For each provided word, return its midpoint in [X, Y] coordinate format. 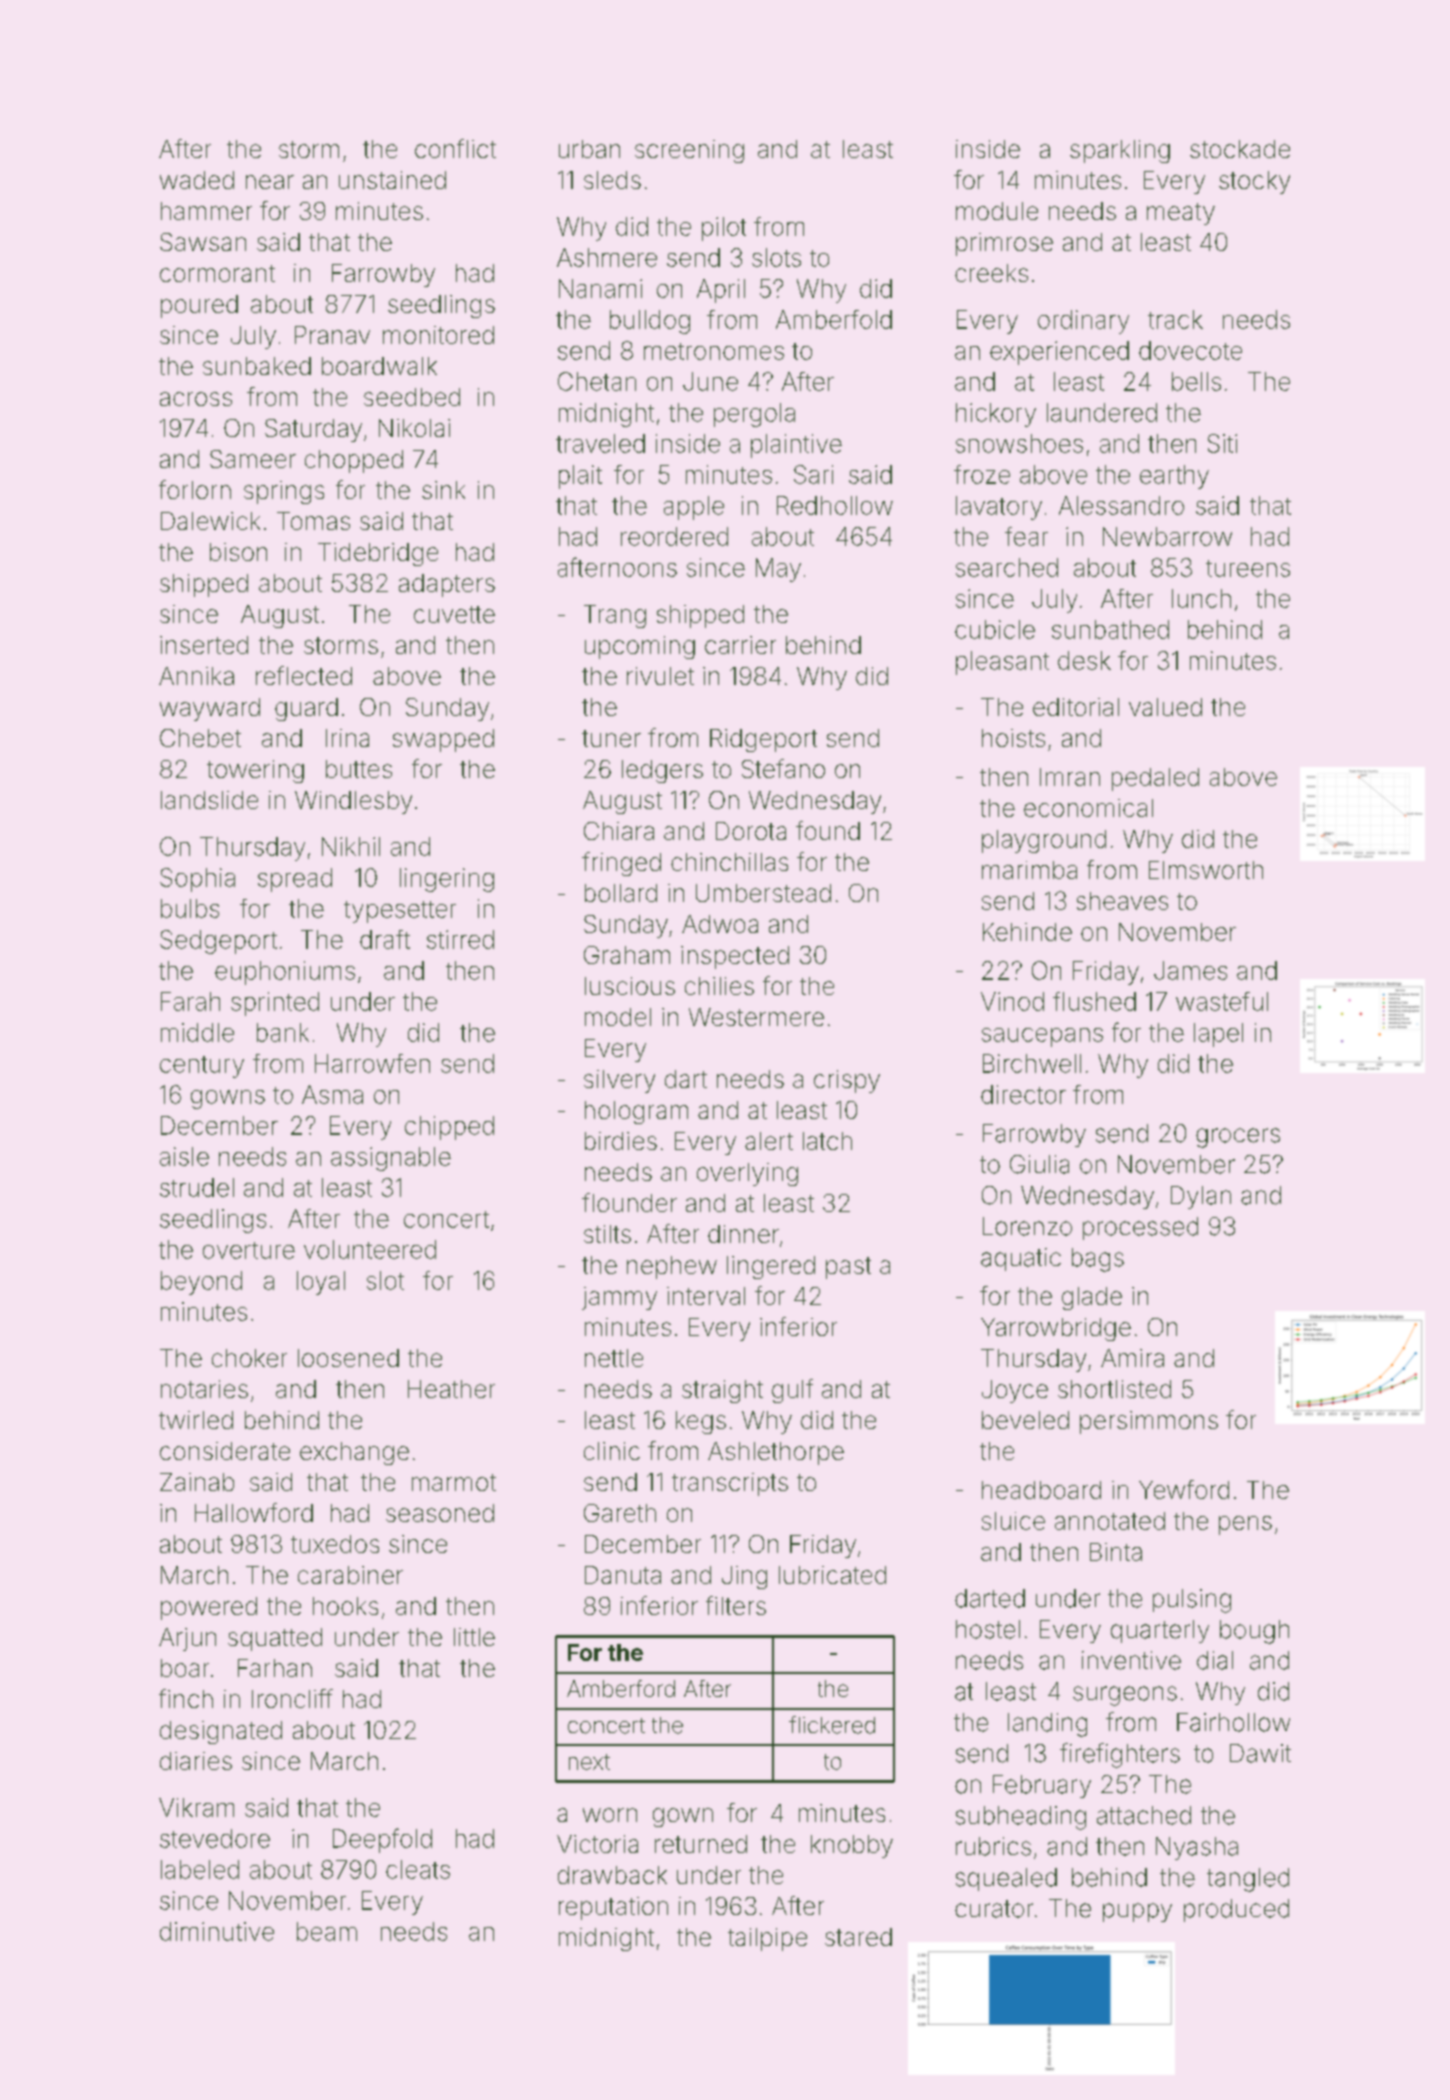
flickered [832, 1725]
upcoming [640, 647]
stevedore [215, 1838]
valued [1165, 707]
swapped [443, 740]
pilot [724, 229]
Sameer [253, 459]
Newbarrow [1167, 536]
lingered [771, 1267]
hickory [996, 415]
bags [1098, 1260]
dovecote [1190, 350]
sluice [1013, 1521]
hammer [206, 211]
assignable [391, 1159]
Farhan [275, 1668]
